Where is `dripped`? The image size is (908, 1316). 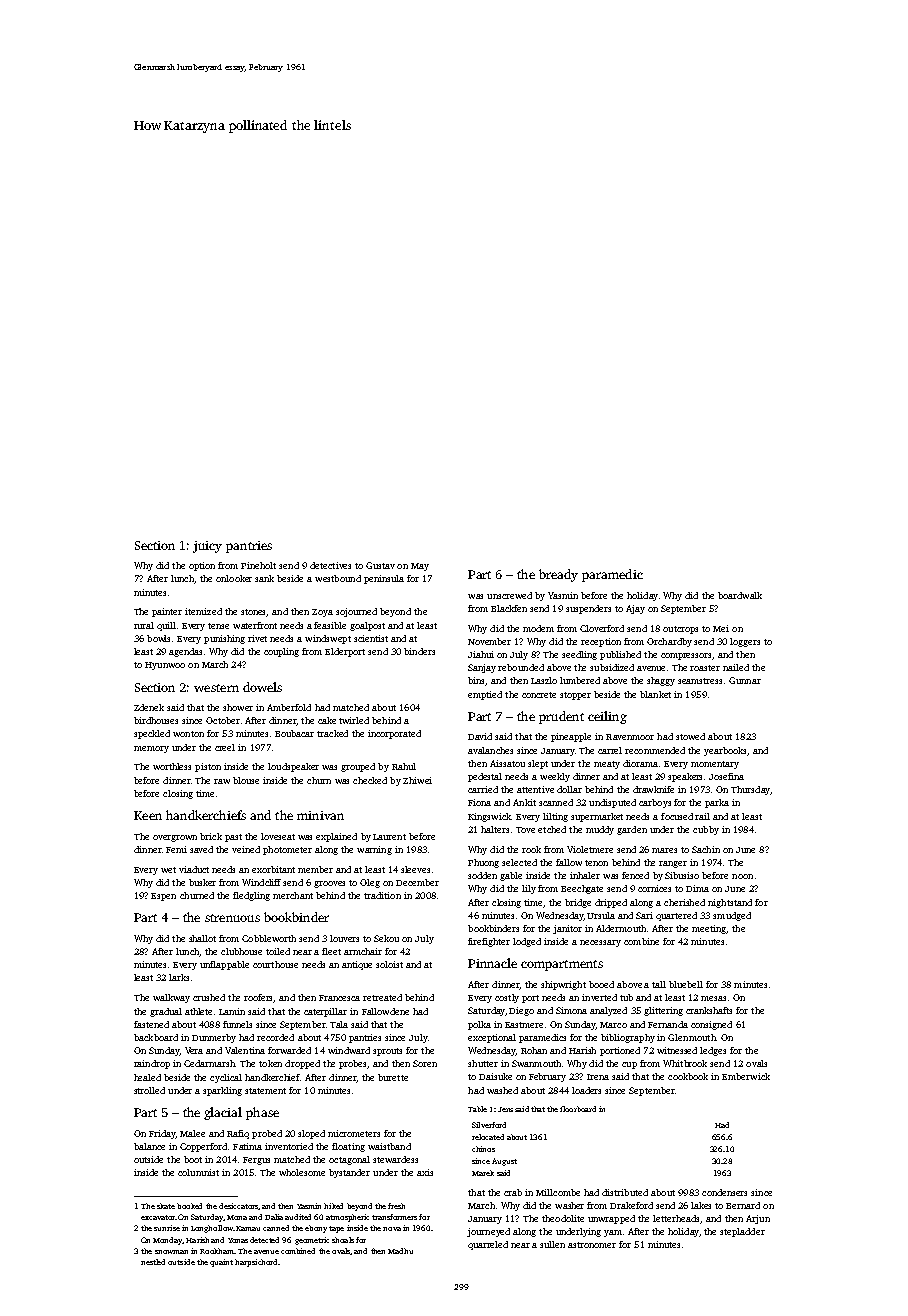
dripped is located at coordinates (611, 903).
